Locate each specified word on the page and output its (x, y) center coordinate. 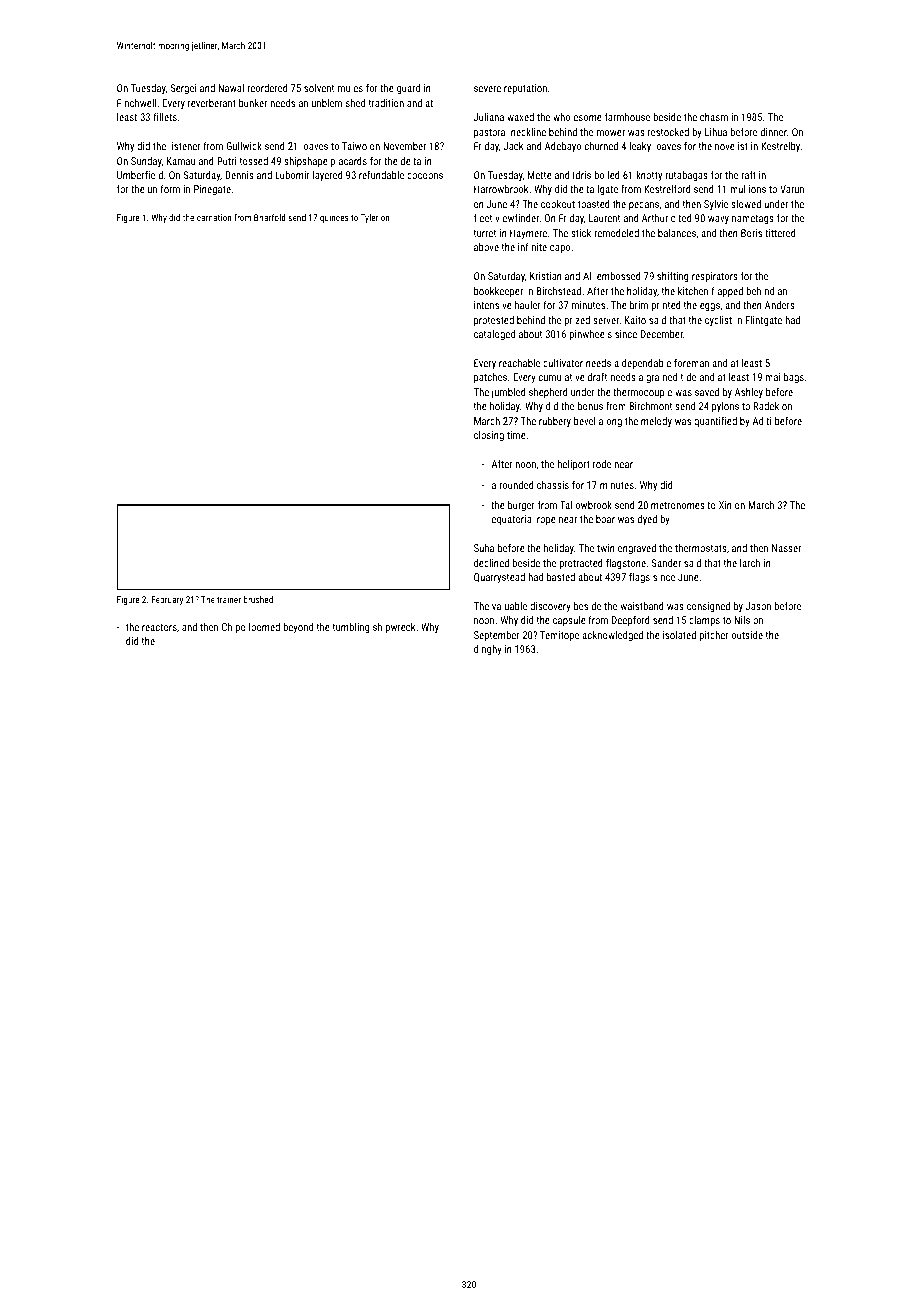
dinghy (488, 650)
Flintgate (764, 321)
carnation (214, 217)
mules (350, 88)
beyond (298, 628)
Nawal (231, 88)
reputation (525, 89)
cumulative (562, 377)
